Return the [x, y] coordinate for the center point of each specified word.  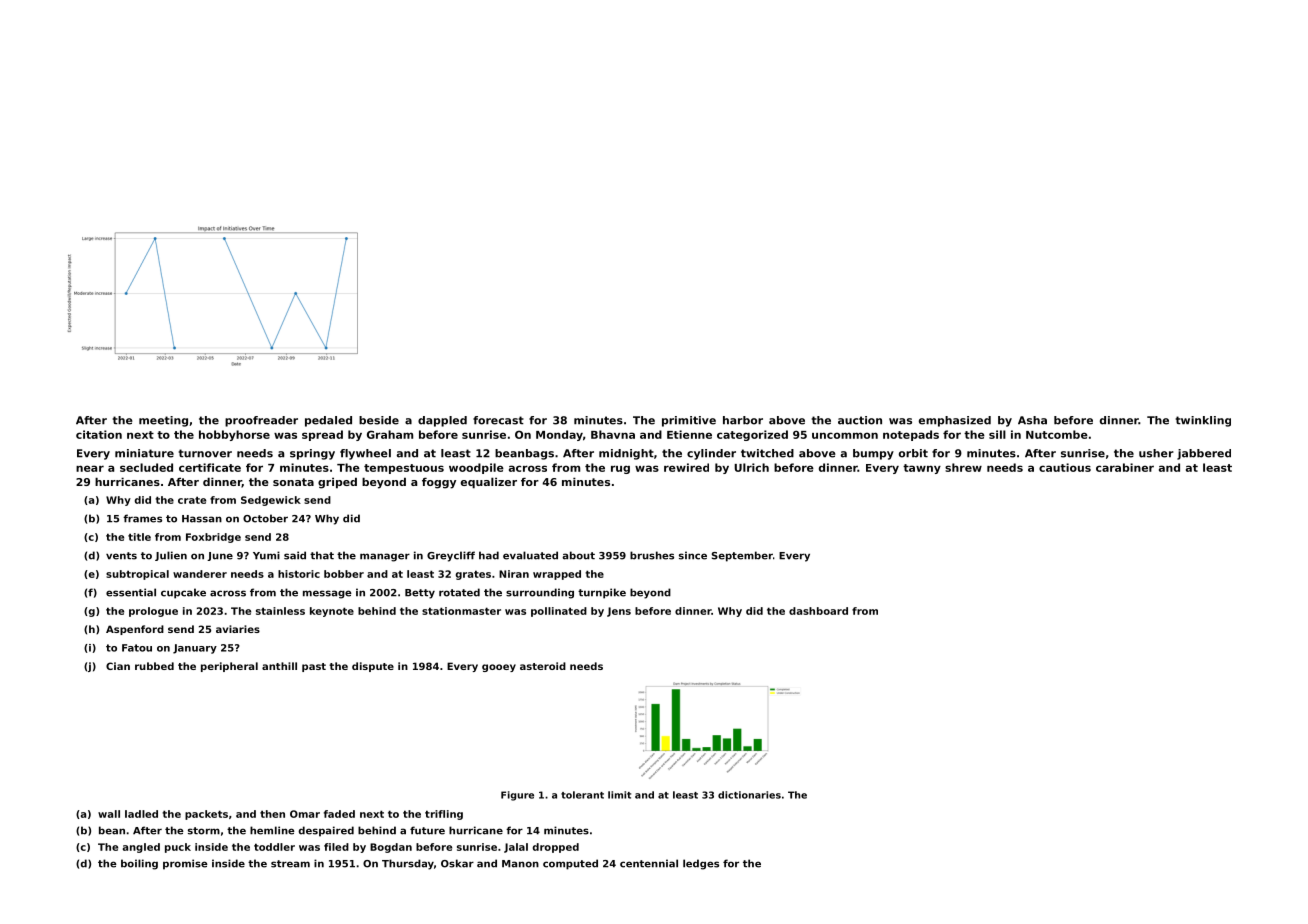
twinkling [1203, 421]
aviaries [238, 629]
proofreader [261, 421]
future [427, 830]
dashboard [818, 611]
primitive [689, 421]
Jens [619, 612]
